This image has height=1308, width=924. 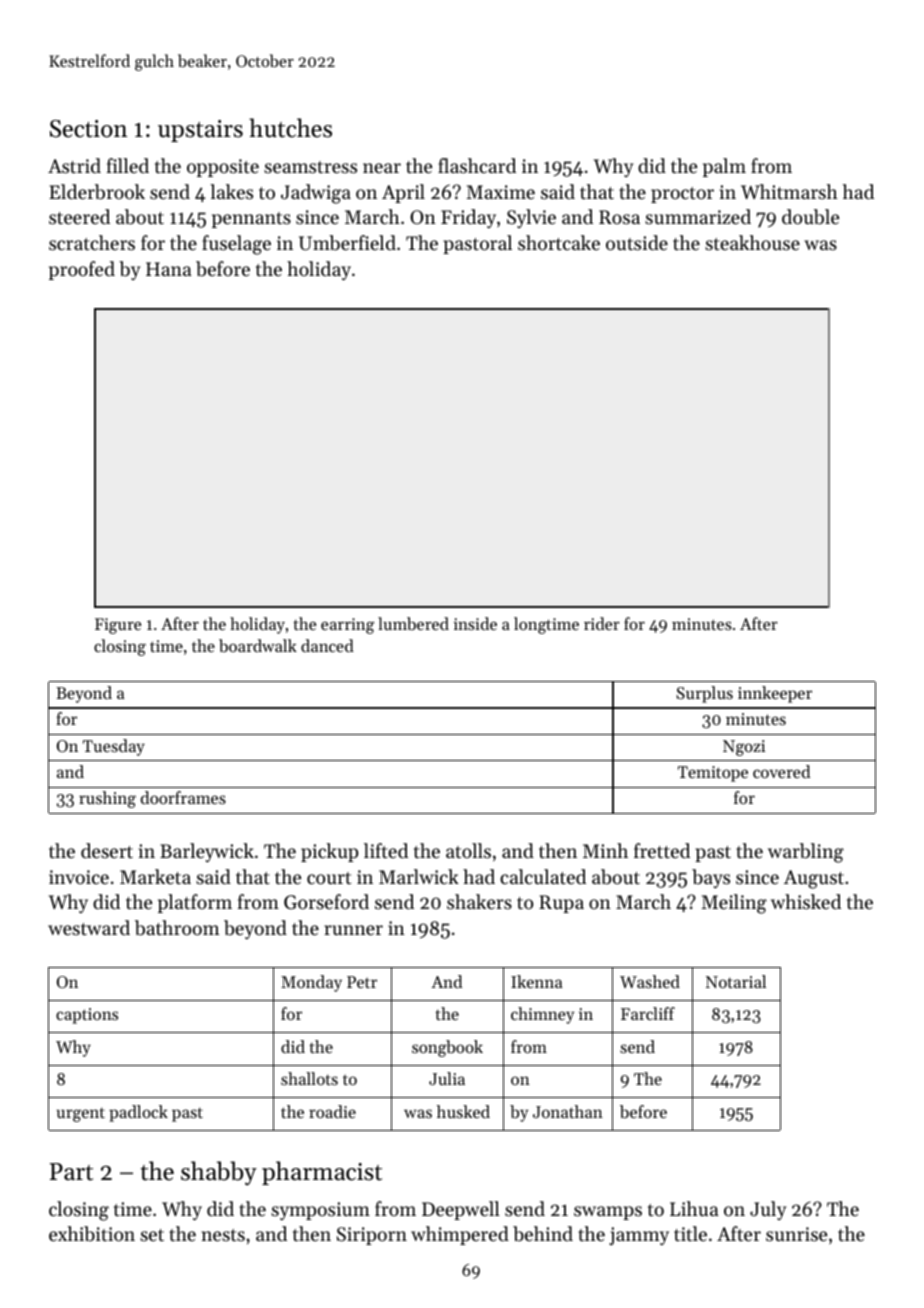 What do you see at coordinates (114, 747) in the image?
I see `Tuesday` at bounding box center [114, 747].
